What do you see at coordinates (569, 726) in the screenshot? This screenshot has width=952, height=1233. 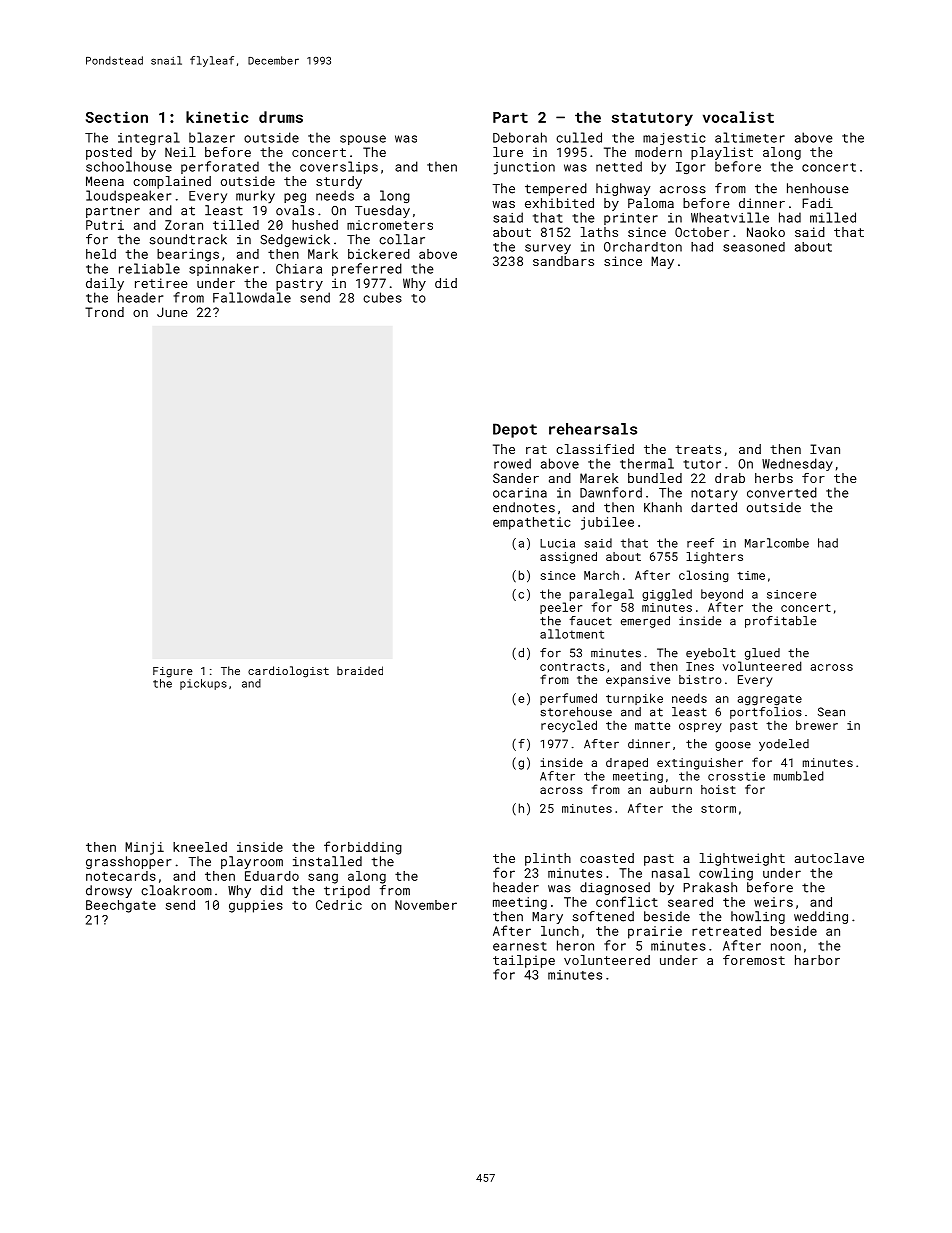 I see `recycled` at bounding box center [569, 726].
